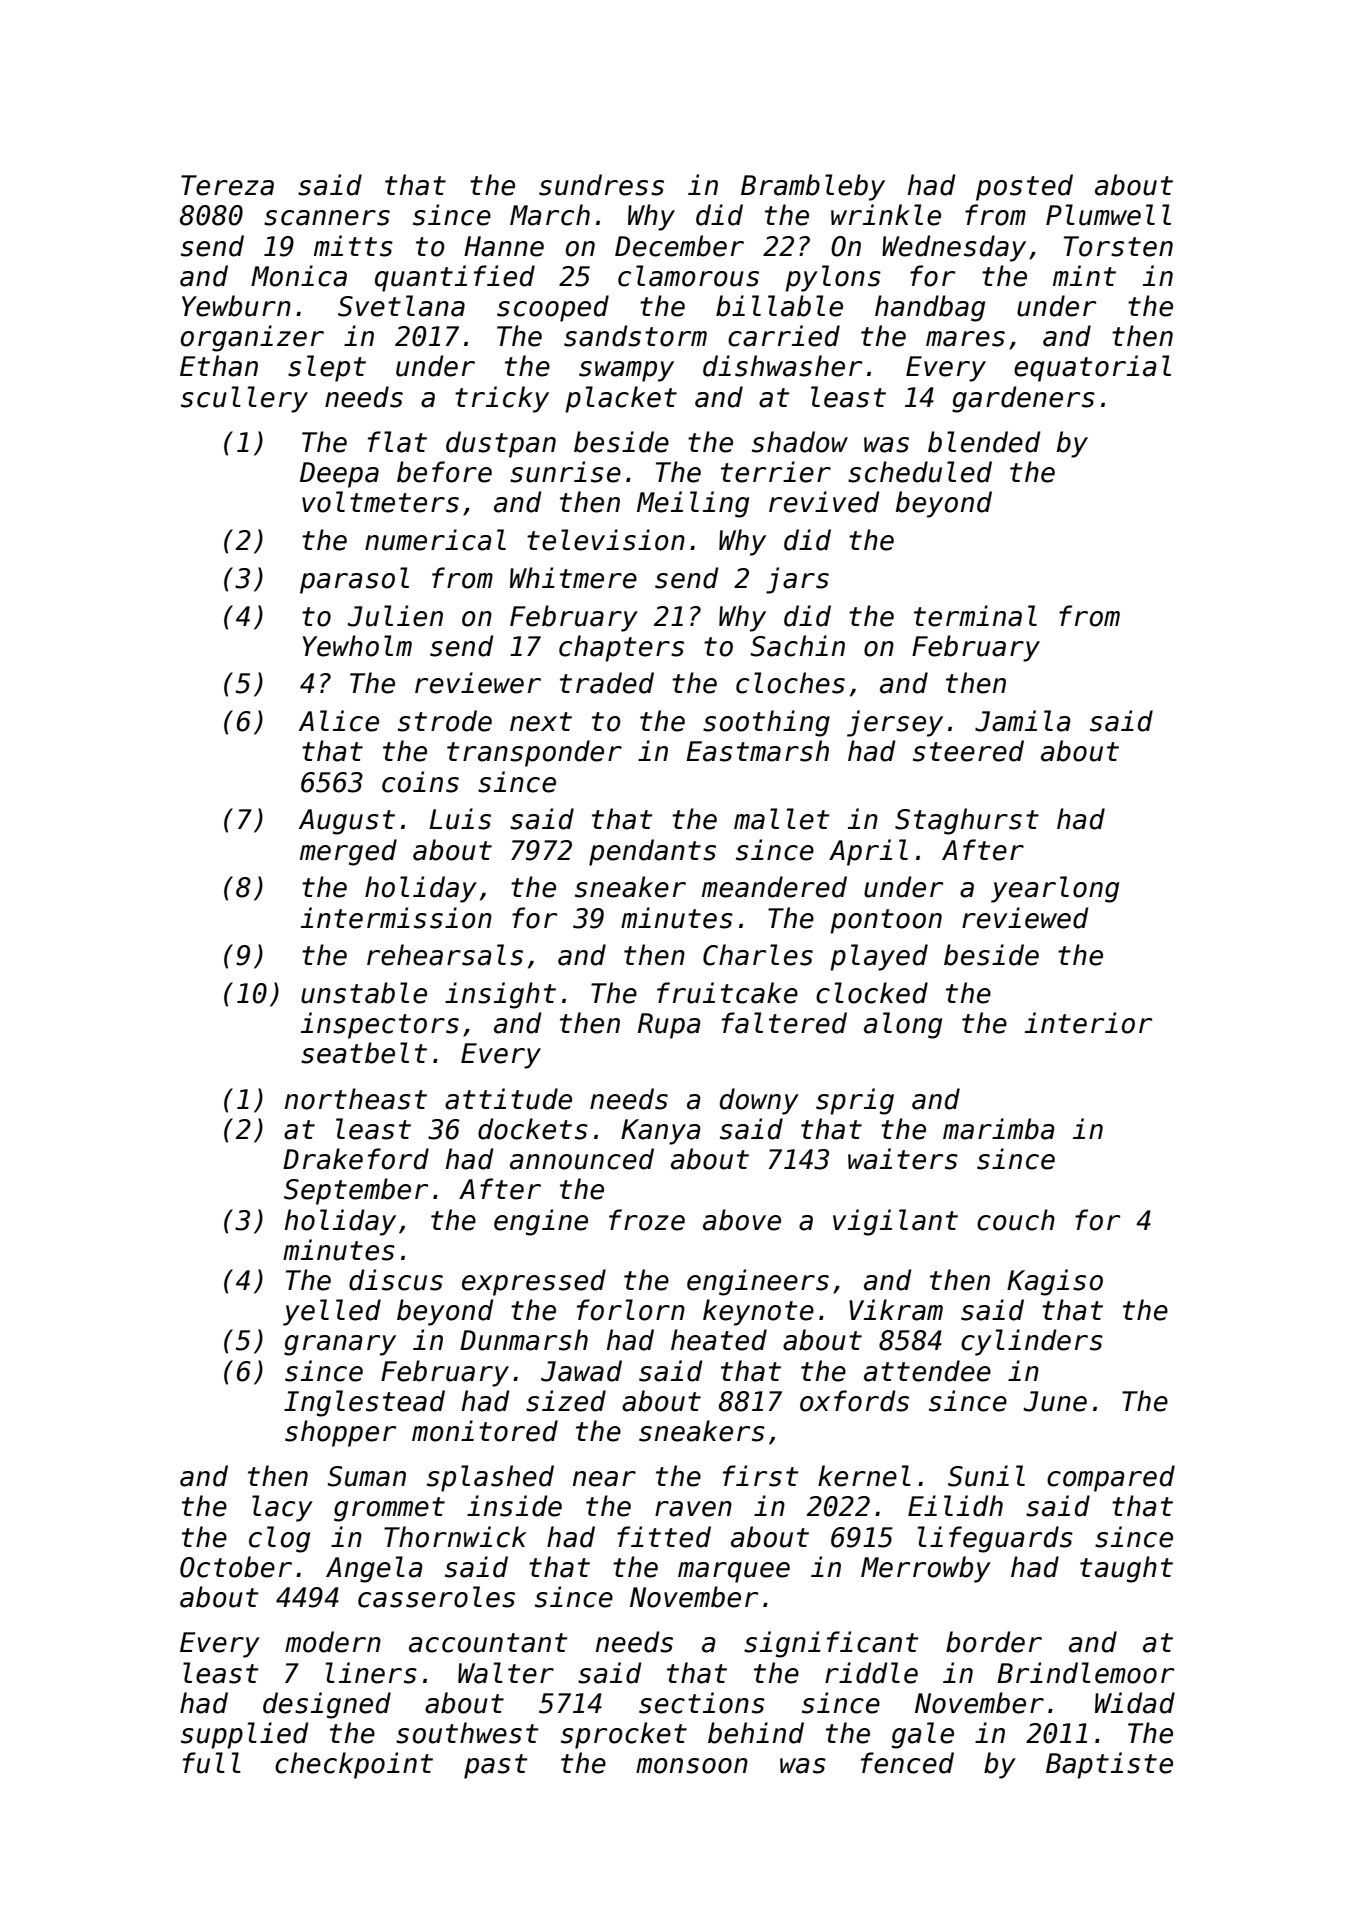 The height and width of the document is (1915, 1354). Describe the element at coordinates (1109, 1765) in the document. I see `Baptiste` at that location.
